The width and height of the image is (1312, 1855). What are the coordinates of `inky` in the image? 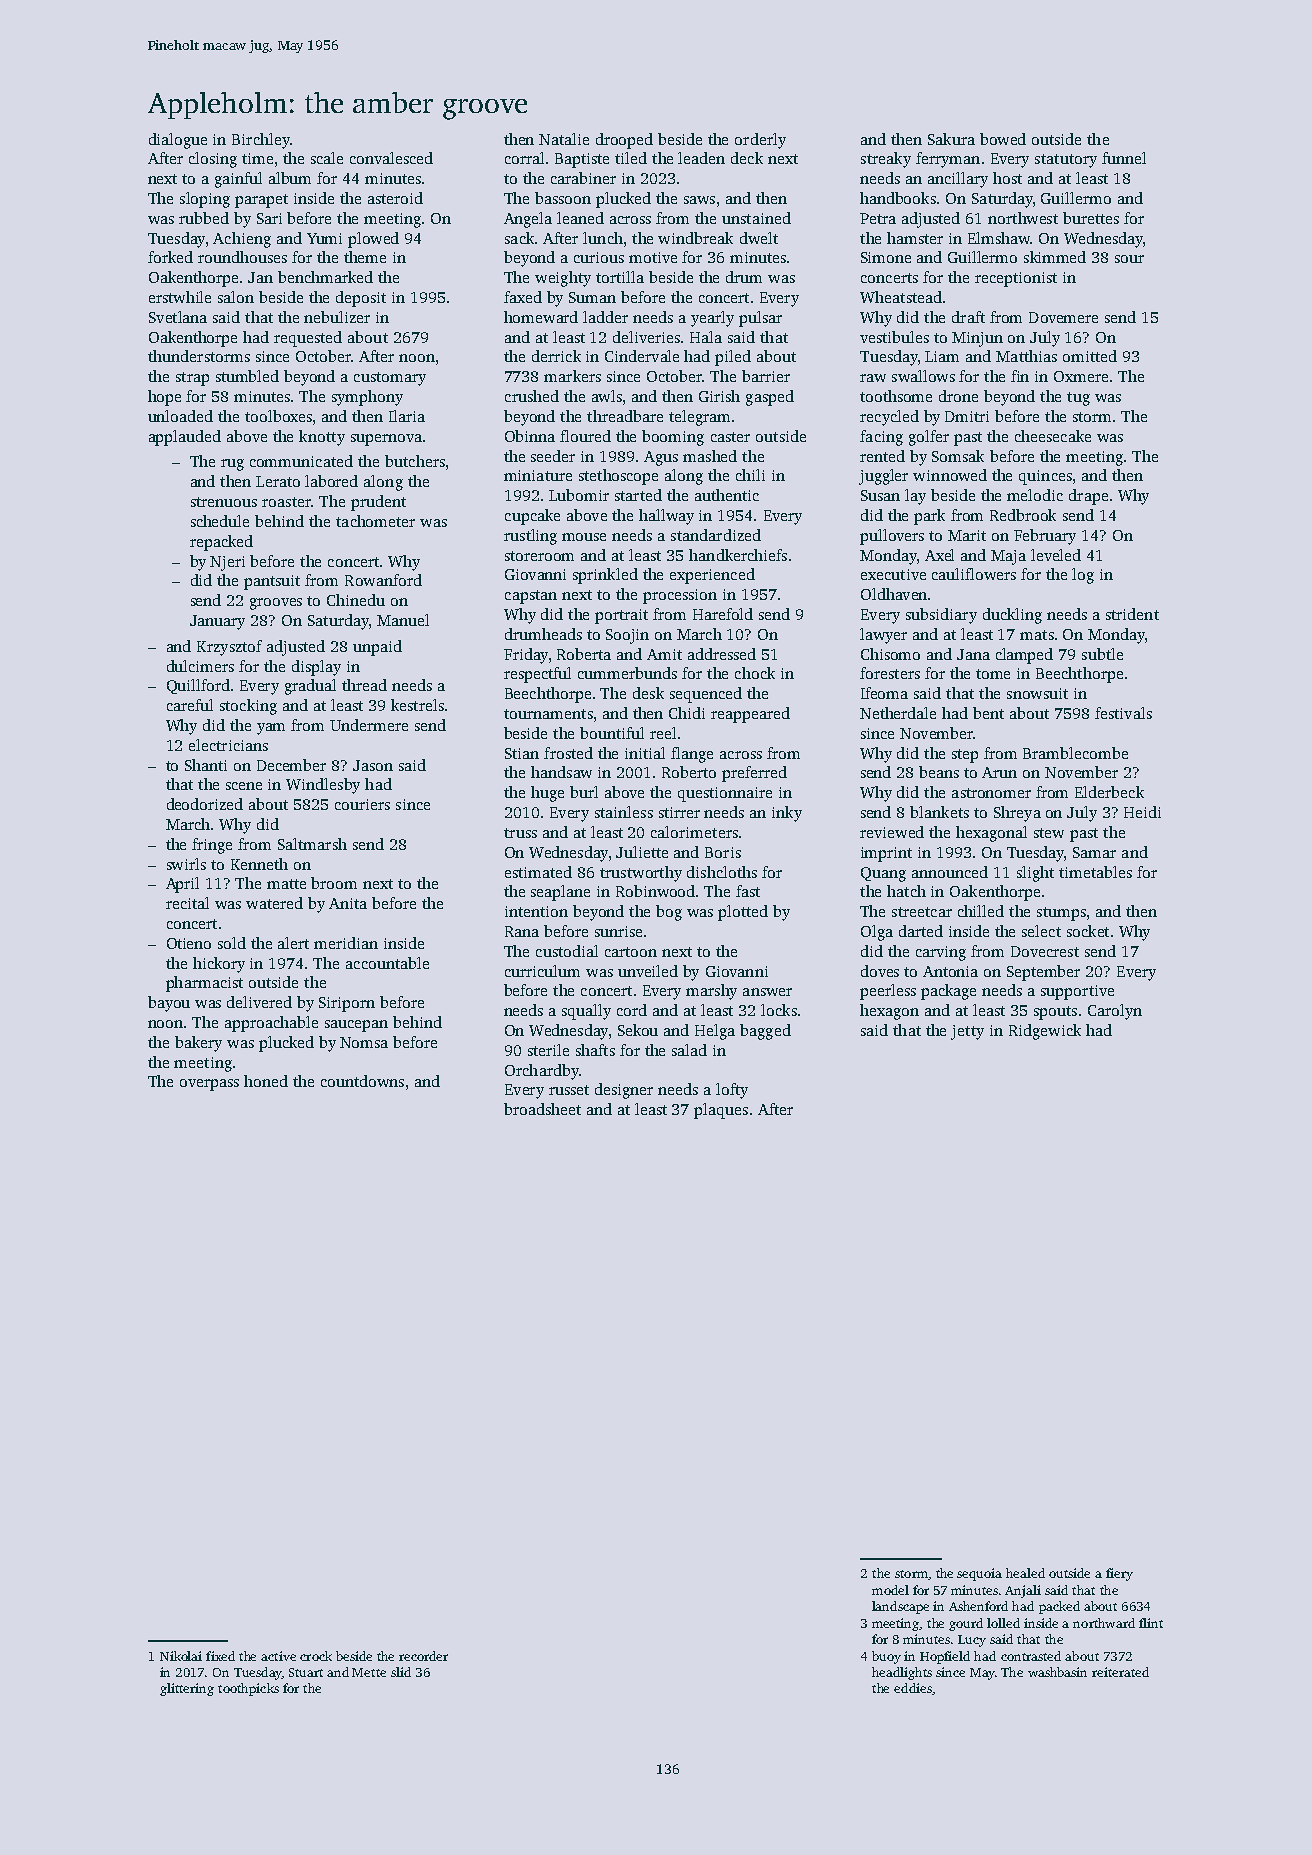 It's located at (787, 814).
